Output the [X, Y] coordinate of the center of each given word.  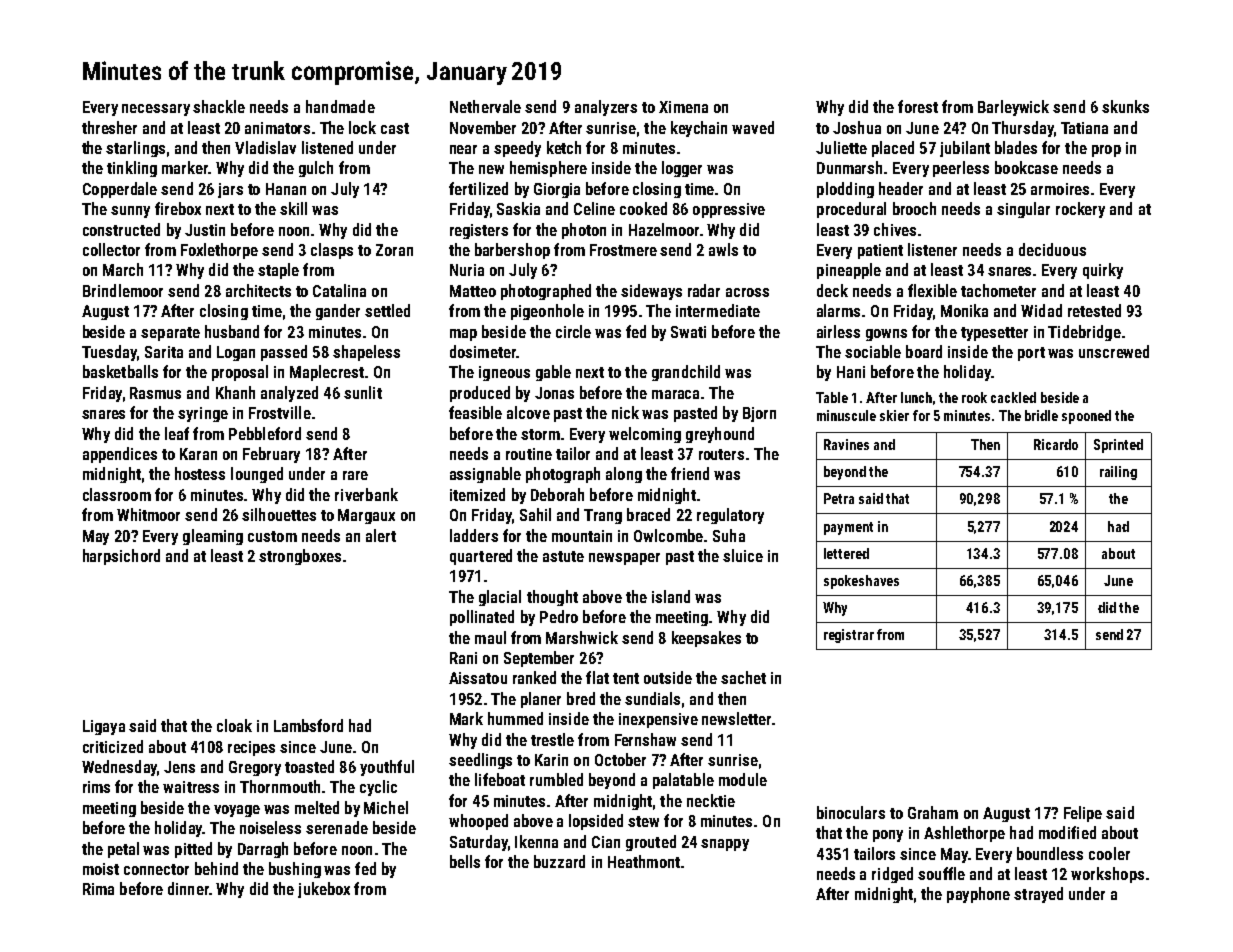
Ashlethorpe [964, 834]
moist [101, 869]
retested [1094, 310]
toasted [309, 766]
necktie [711, 800]
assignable [485, 475]
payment [848, 528]
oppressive [729, 210]
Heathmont [644, 861]
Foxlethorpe [219, 251]
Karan [198, 454]
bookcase [1026, 167]
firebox [178, 208]
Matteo [473, 291]
